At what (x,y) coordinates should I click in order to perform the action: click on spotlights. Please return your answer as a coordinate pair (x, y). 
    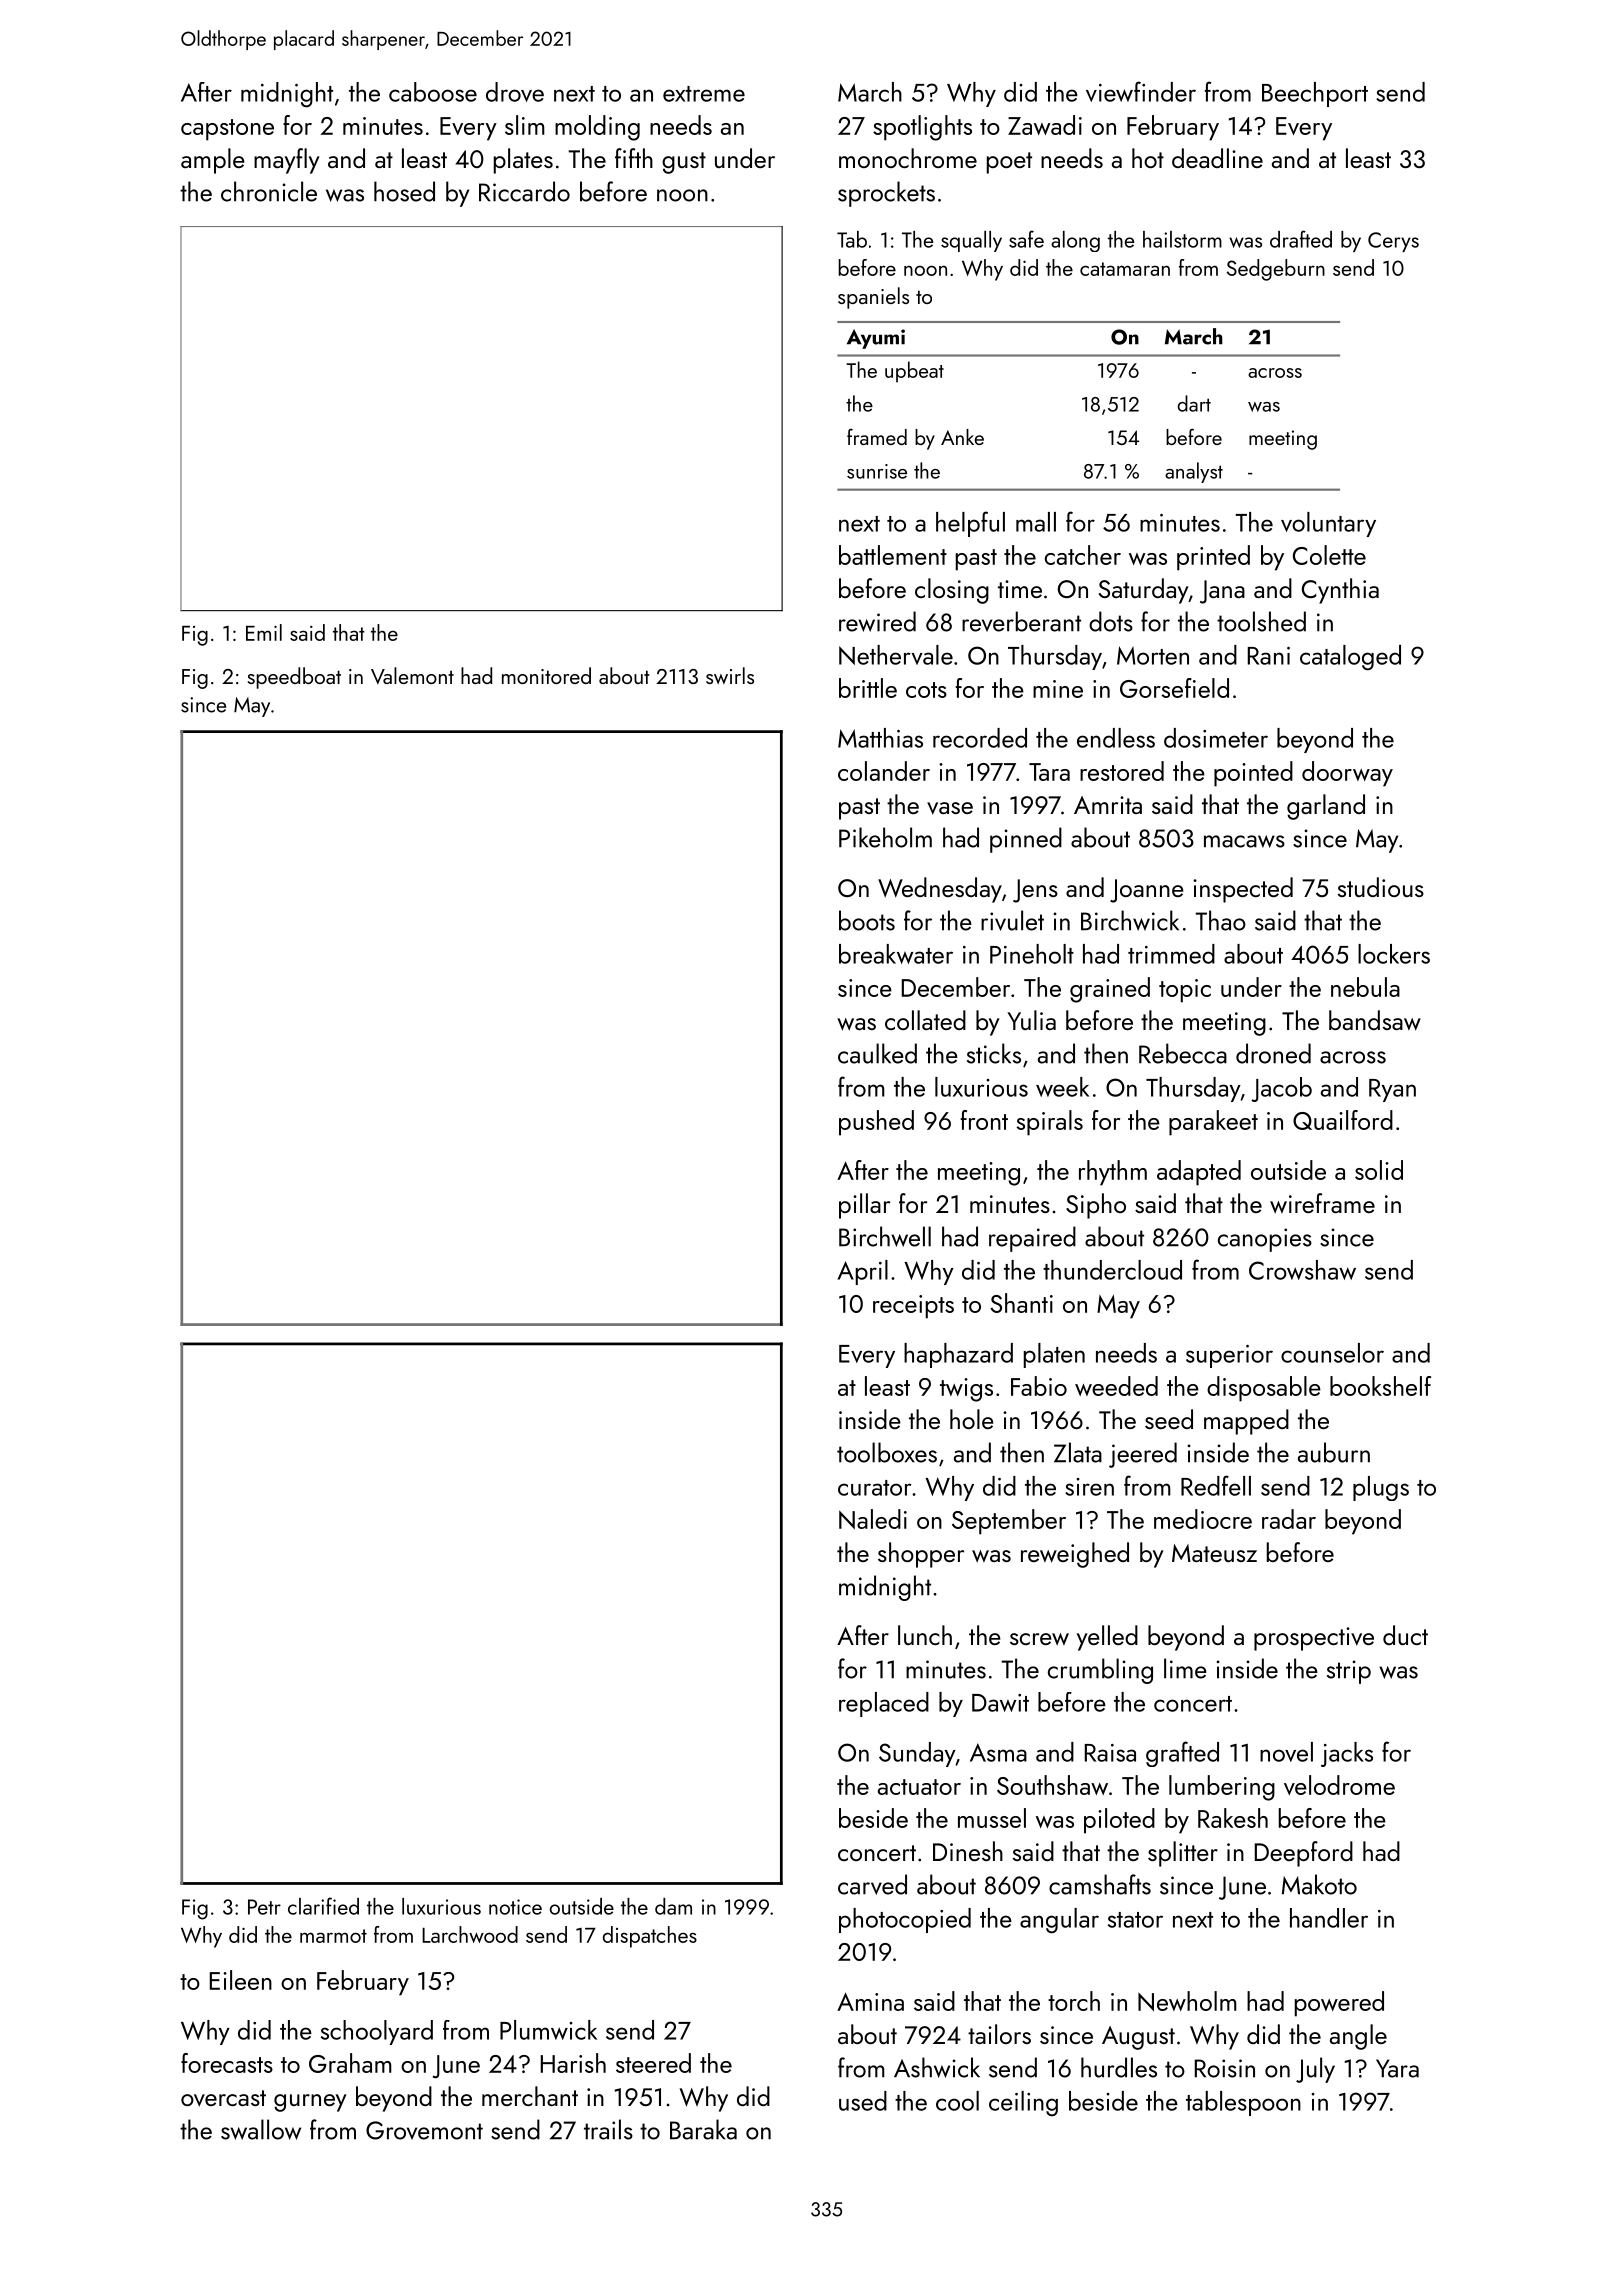
    Looking at the image, I should click on (922, 128).
